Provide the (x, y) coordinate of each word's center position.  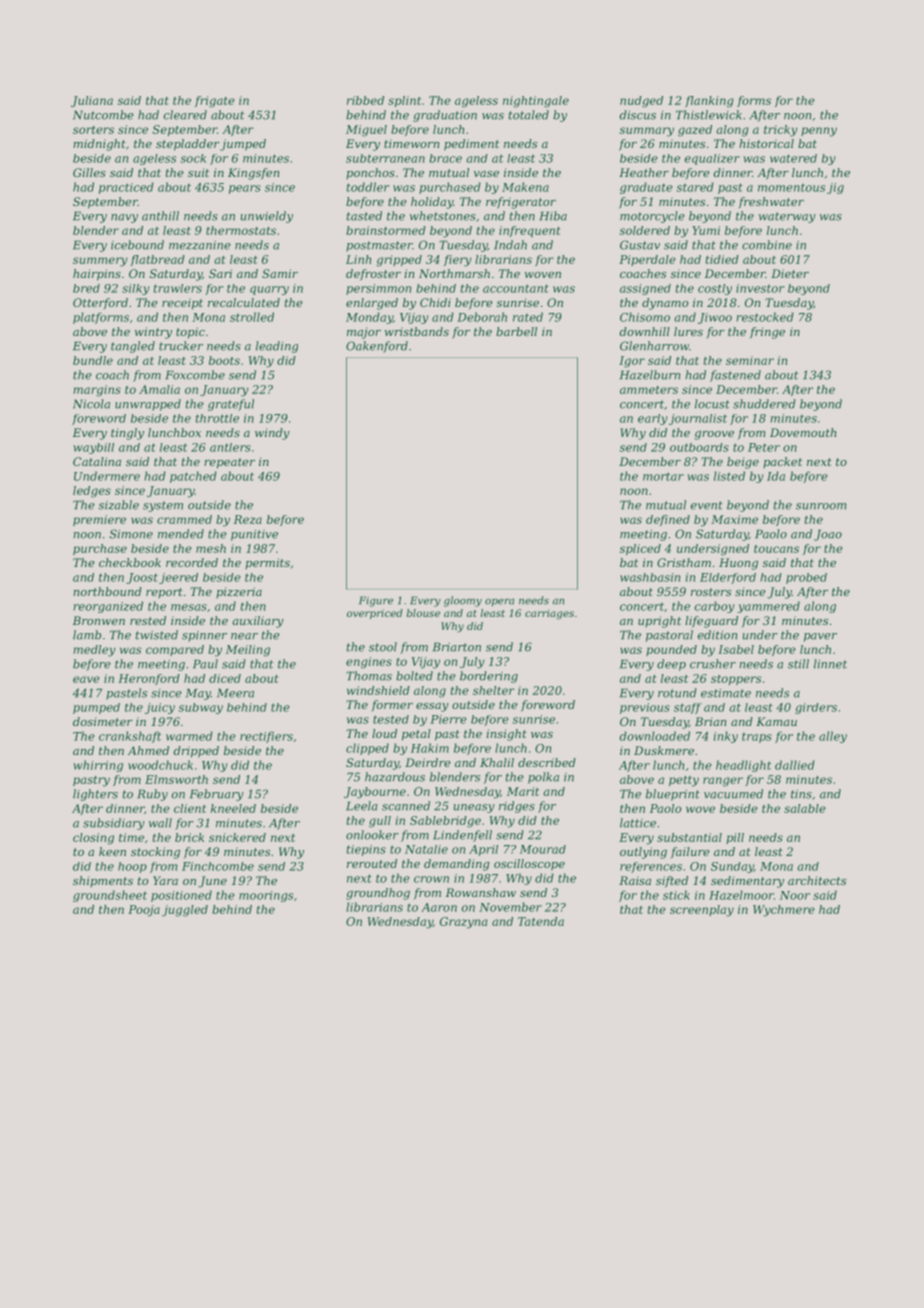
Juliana (92, 101)
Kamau (776, 721)
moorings (266, 896)
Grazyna (464, 923)
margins (97, 391)
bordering (489, 677)
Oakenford (377, 347)
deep (671, 665)
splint (404, 101)
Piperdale (647, 260)
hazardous (395, 777)
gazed (695, 131)
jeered (178, 578)
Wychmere (784, 911)
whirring (98, 766)
